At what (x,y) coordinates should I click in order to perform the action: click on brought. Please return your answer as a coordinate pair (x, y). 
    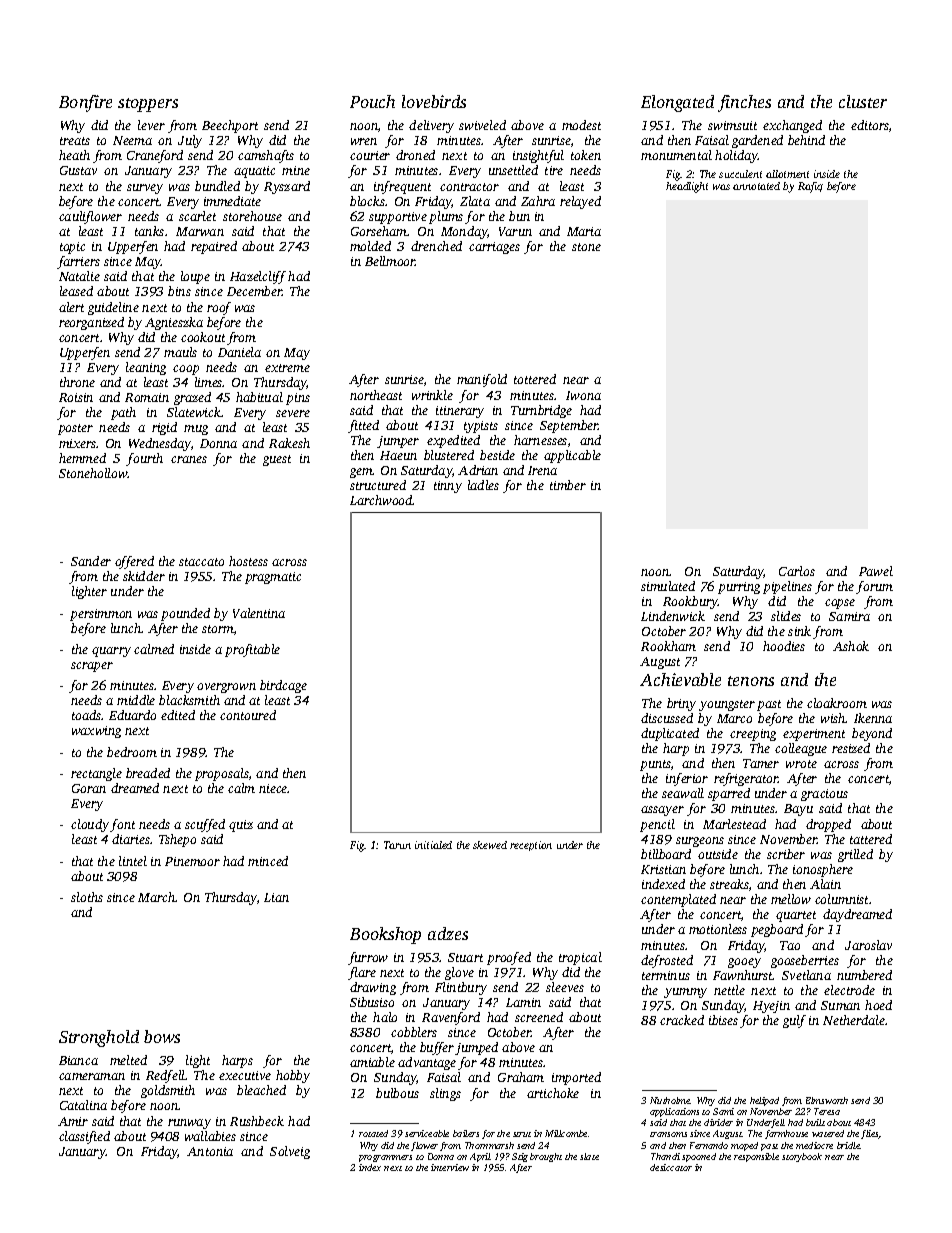
    Looking at the image, I should click on (546, 1157).
